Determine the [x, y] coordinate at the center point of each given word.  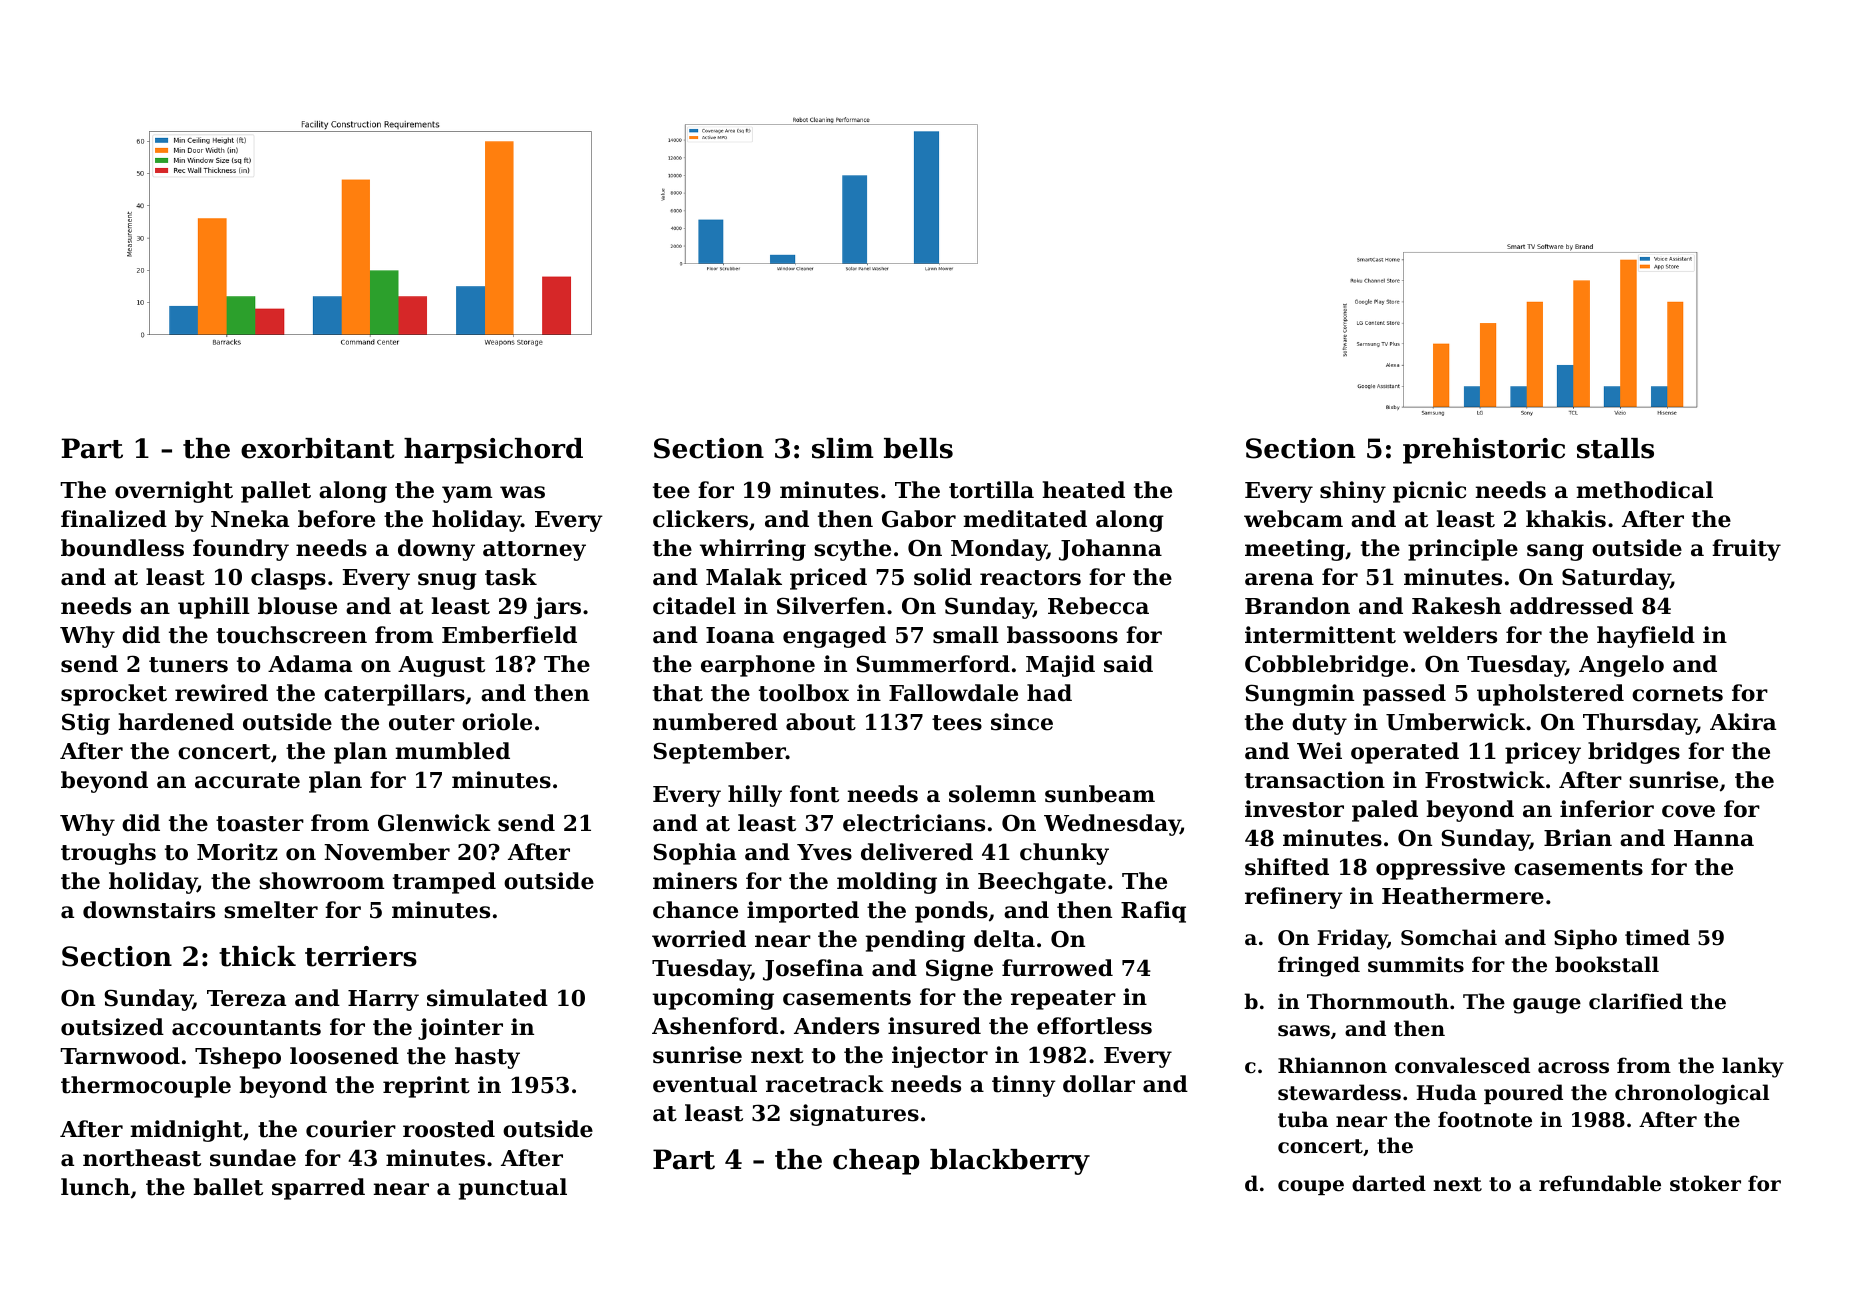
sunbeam [1100, 794]
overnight [174, 492]
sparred [318, 1189]
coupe [1311, 1187]
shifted [1287, 867]
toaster [260, 824]
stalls [1615, 448]
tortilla [991, 490]
